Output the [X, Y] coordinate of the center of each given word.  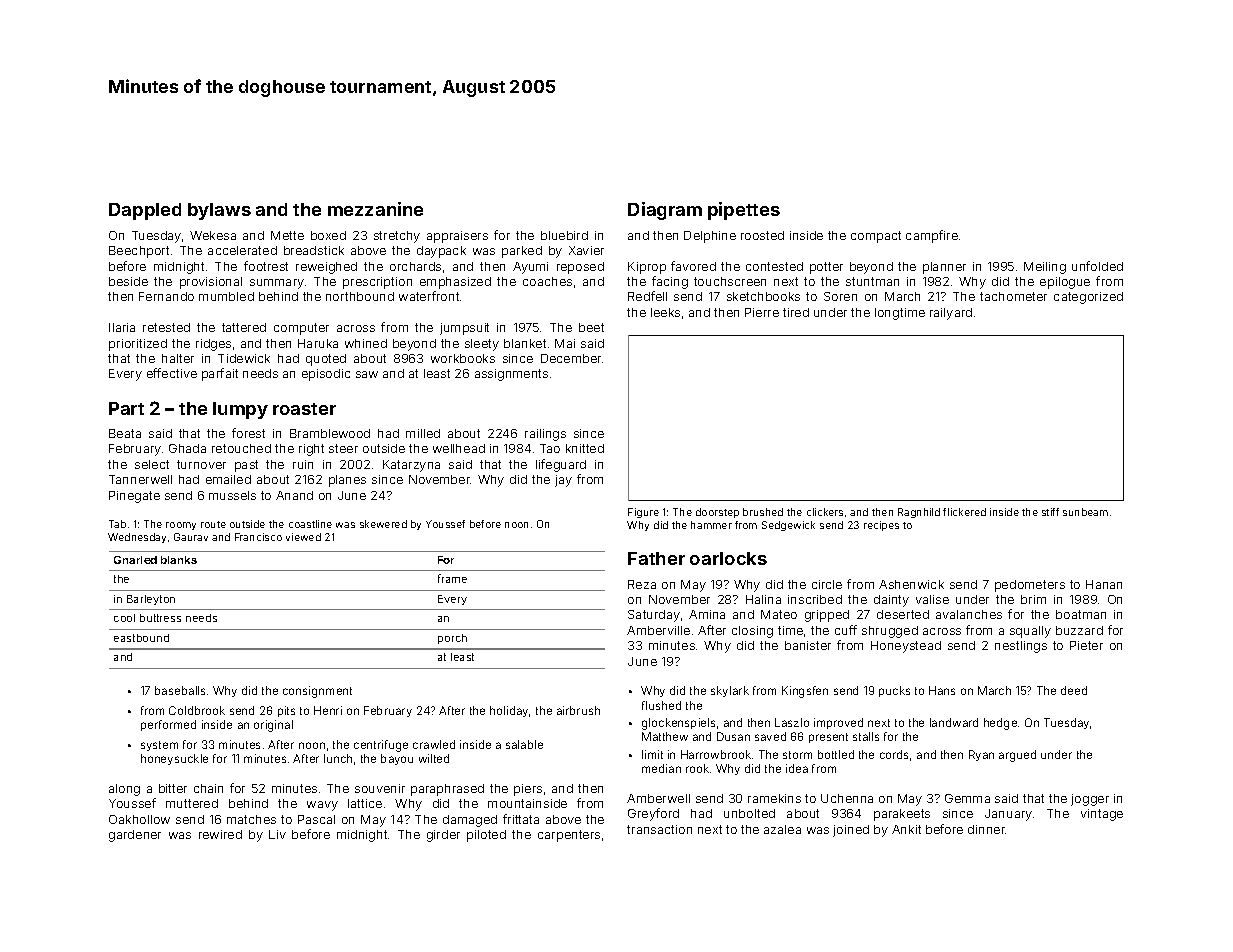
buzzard [1079, 630]
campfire [932, 236]
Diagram [665, 211]
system [159, 746]
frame [452, 578]
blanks [179, 560]
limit [652, 754]
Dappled [145, 211]
